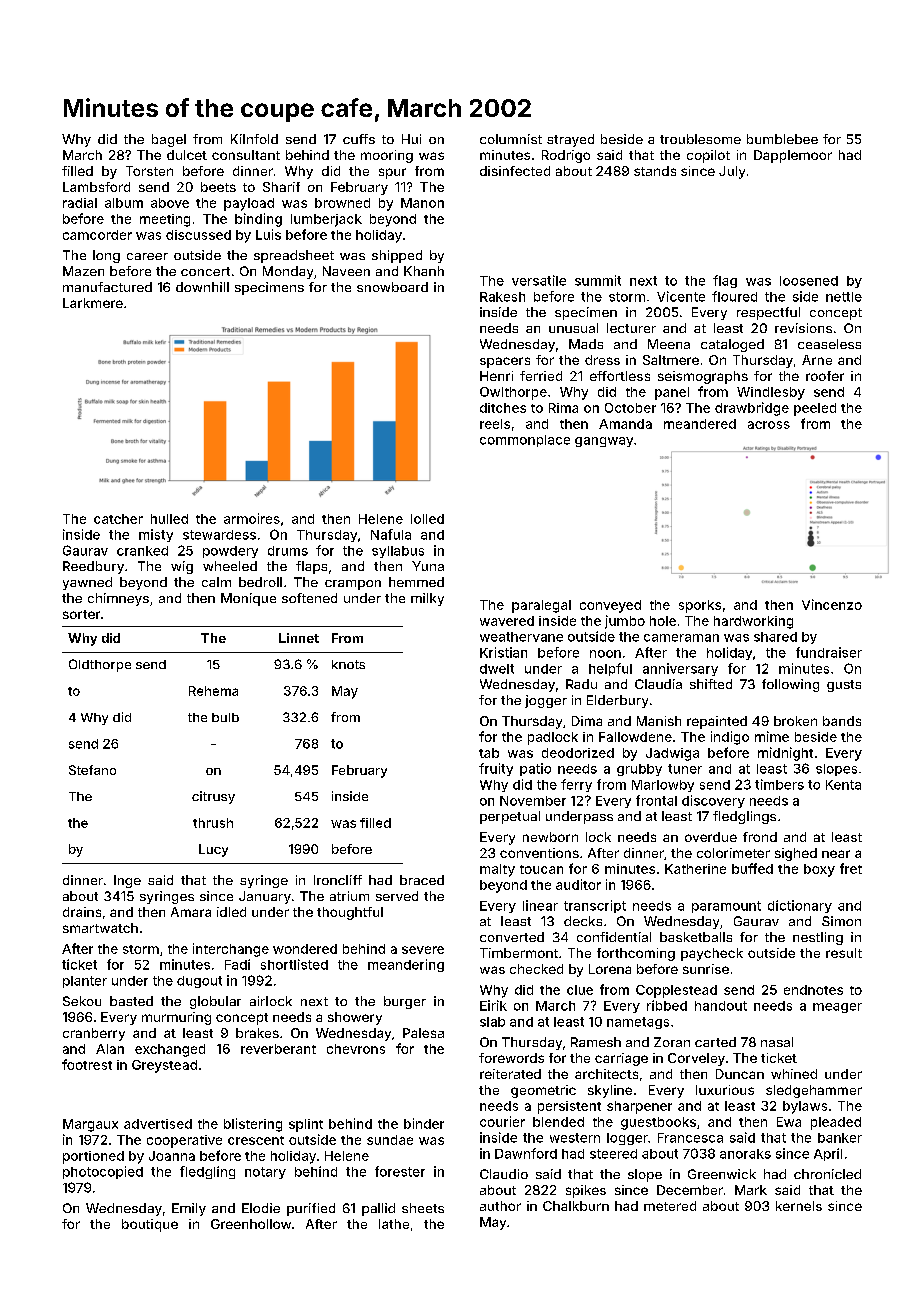  Describe the element at coordinates (254, 139) in the screenshot. I see `Kilnfold` at that location.
